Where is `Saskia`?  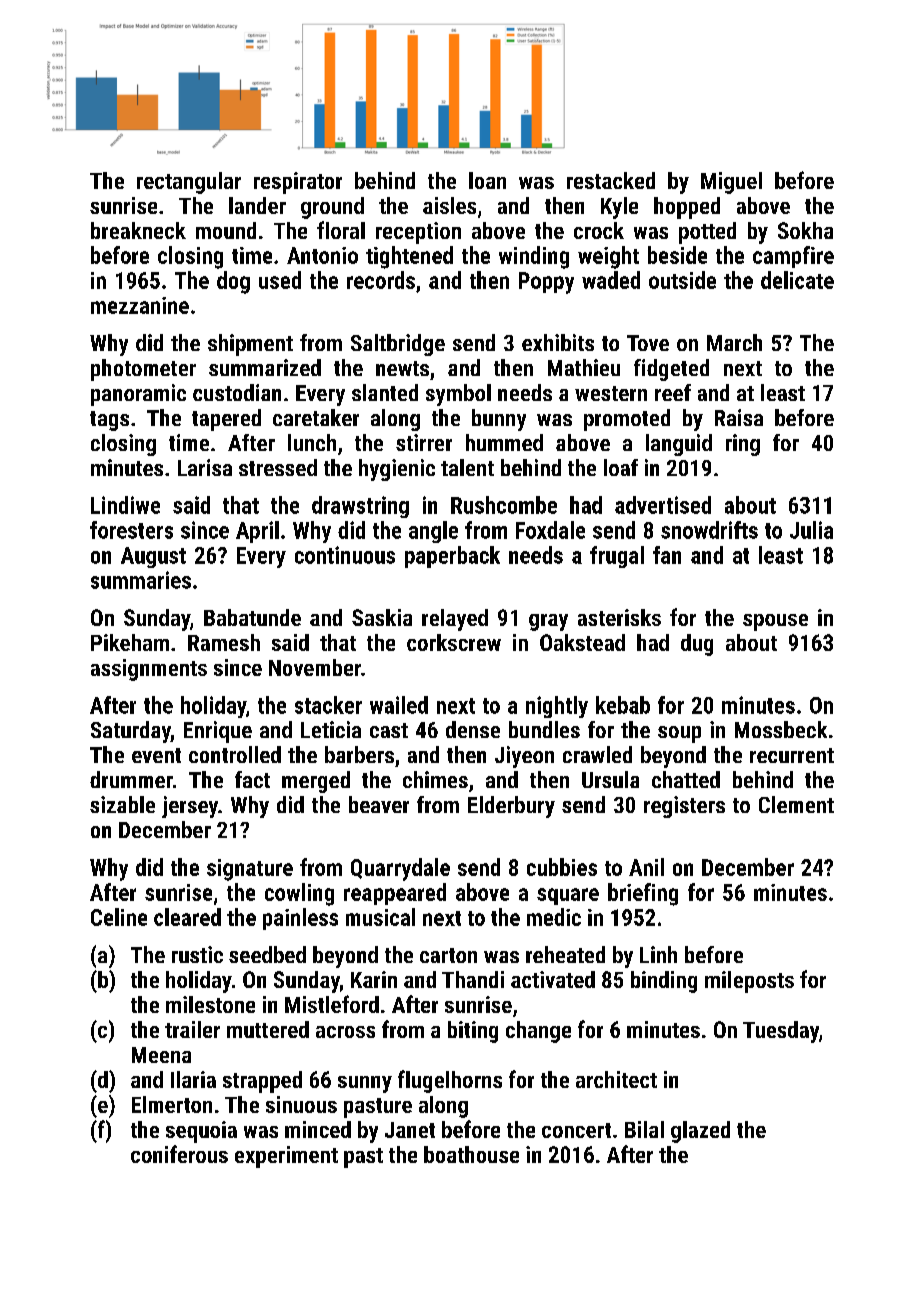 Saskia is located at coordinates (382, 617).
